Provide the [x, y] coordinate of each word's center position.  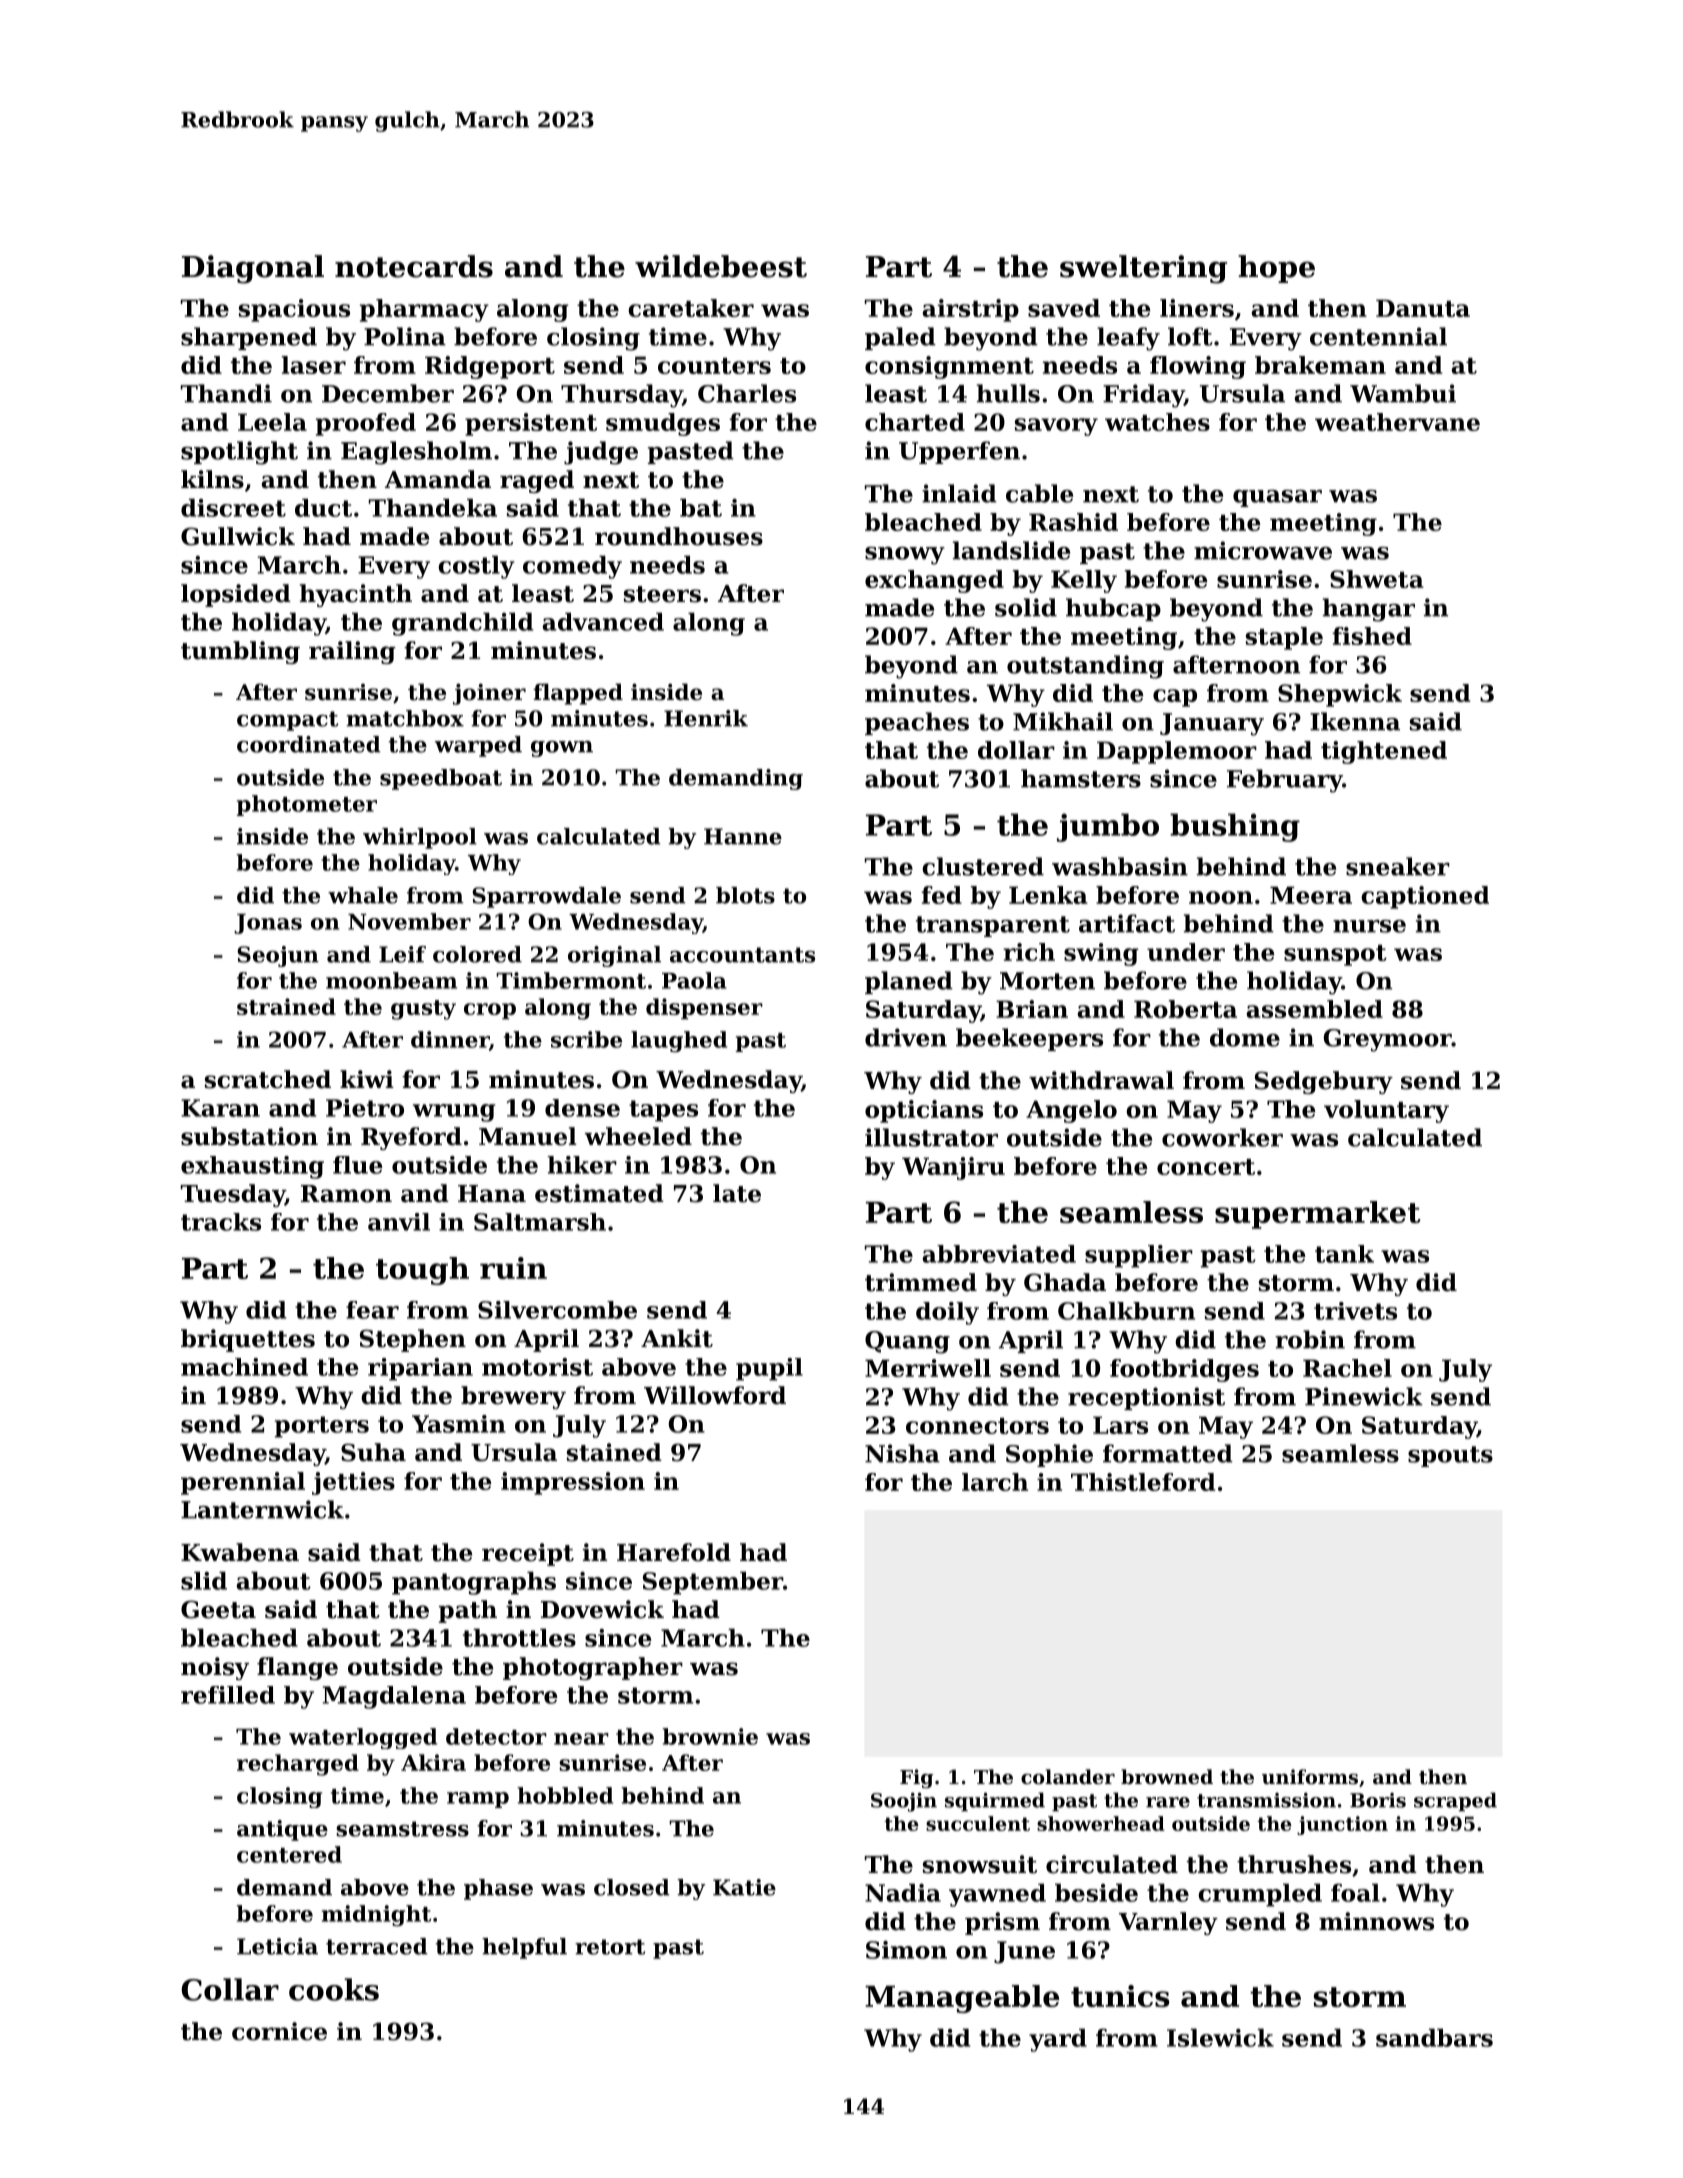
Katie [744, 1887]
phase [498, 1889]
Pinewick [1364, 1396]
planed [909, 982]
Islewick [1220, 2037]
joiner [489, 694]
